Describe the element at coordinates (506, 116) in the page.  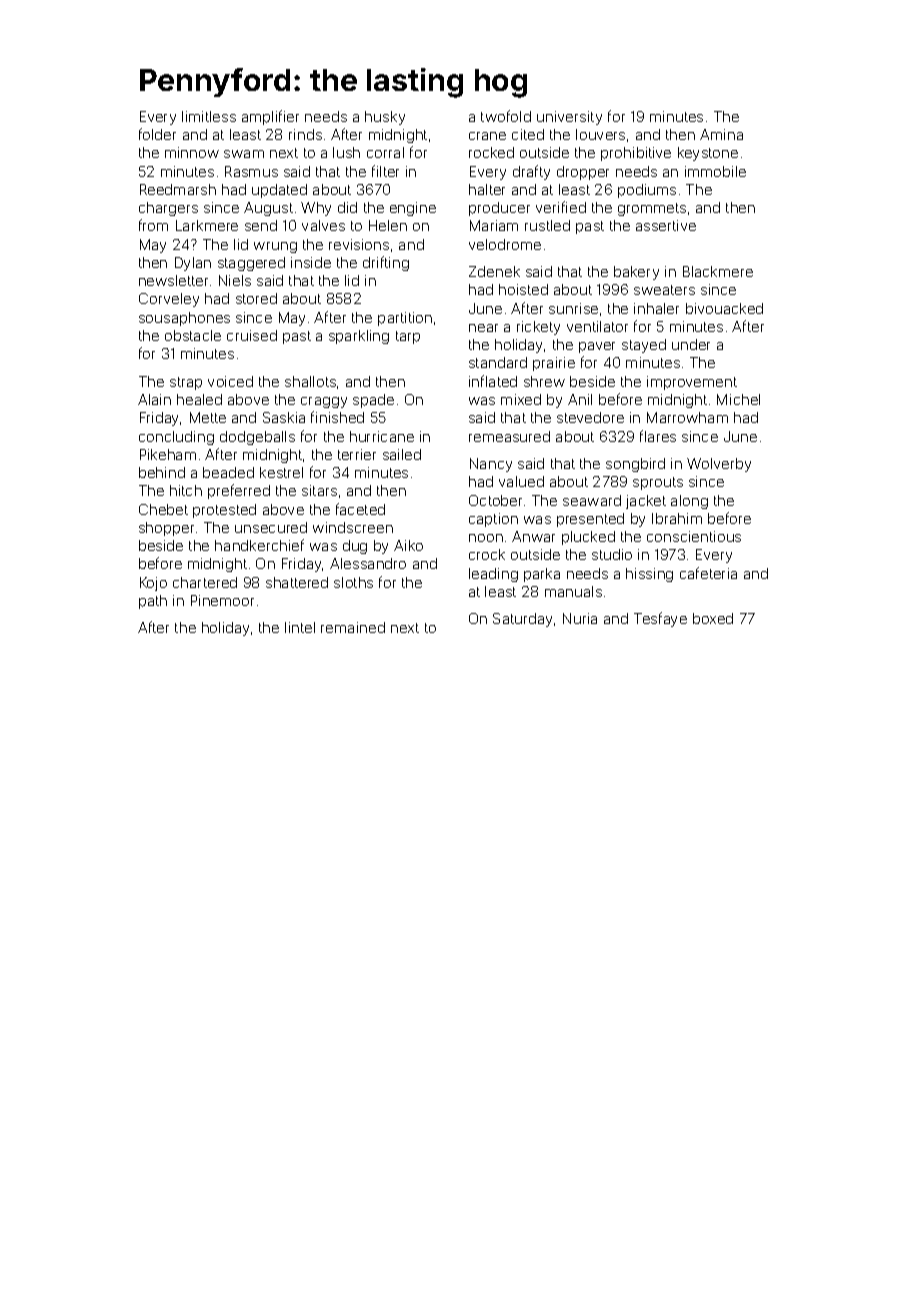
I see `twofold` at that location.
